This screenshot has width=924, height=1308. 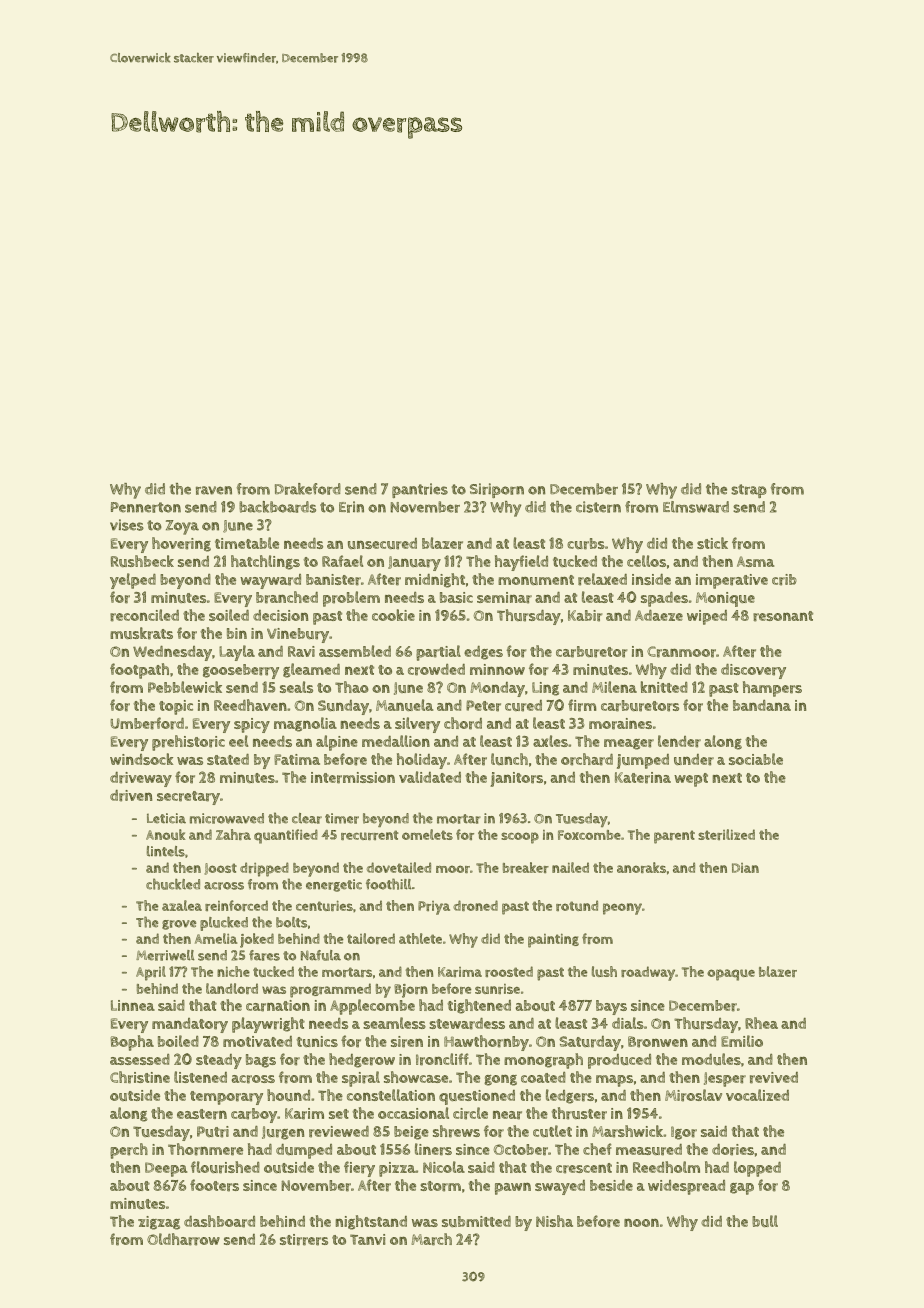 What do you see at coordinates (442, 1059) in the screenshot?
I see `Ironcliff` at bounding box center [442, 1059].
